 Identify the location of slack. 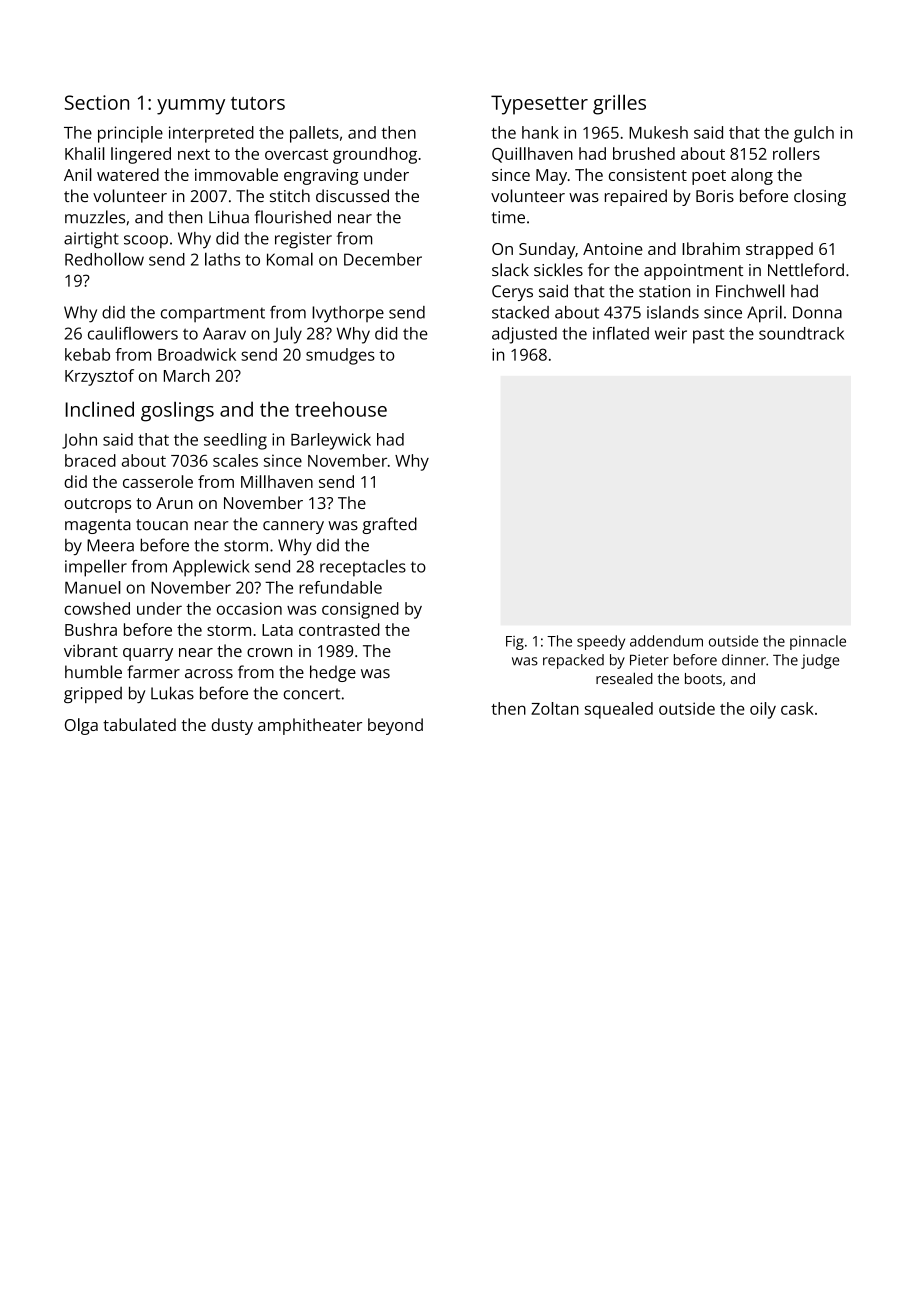
(510, 270).
